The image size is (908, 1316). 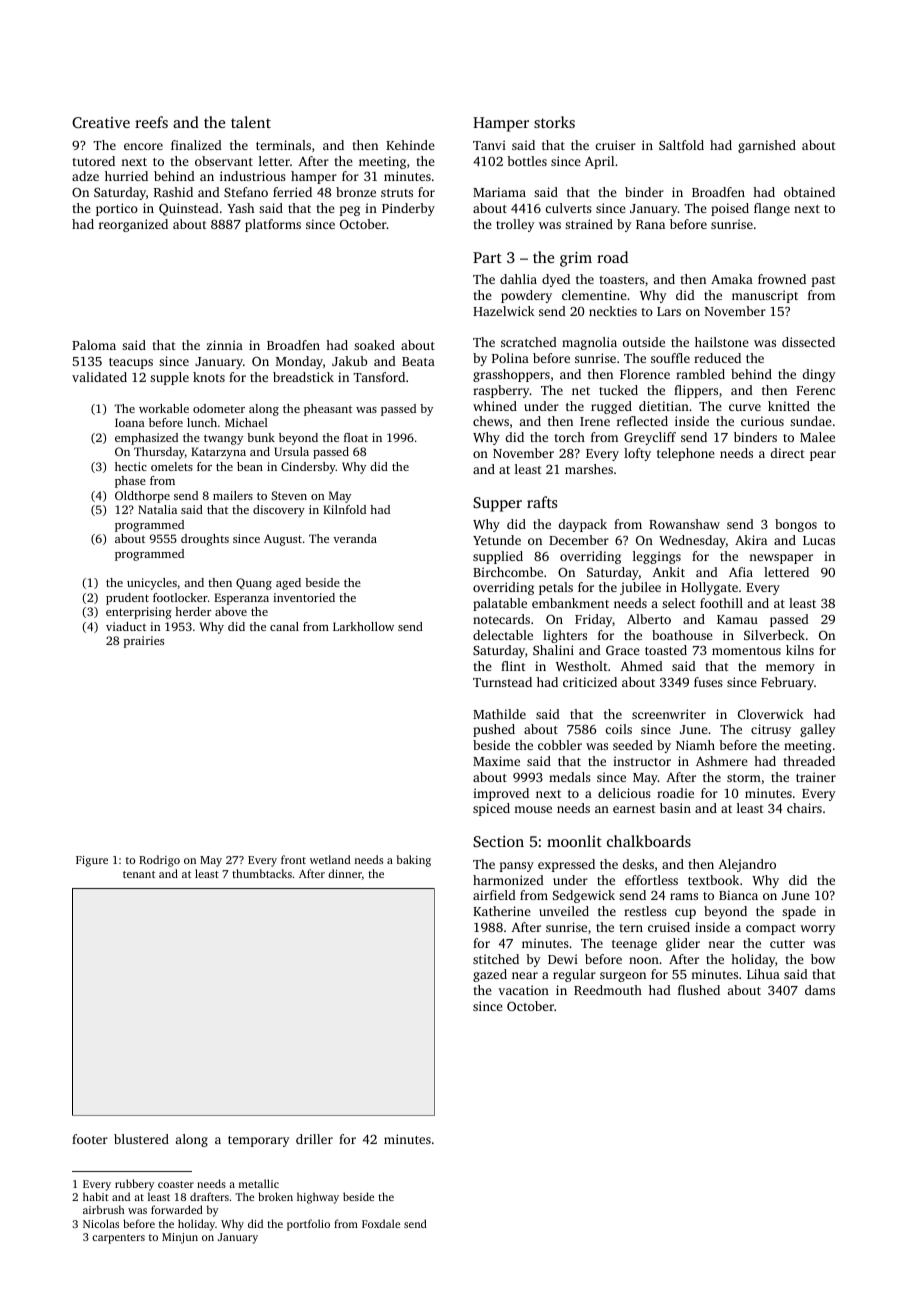 What do you see at coordinates (615, 145) in the screenshot?
I see `cruiser` at bounding box center [615, 145].
